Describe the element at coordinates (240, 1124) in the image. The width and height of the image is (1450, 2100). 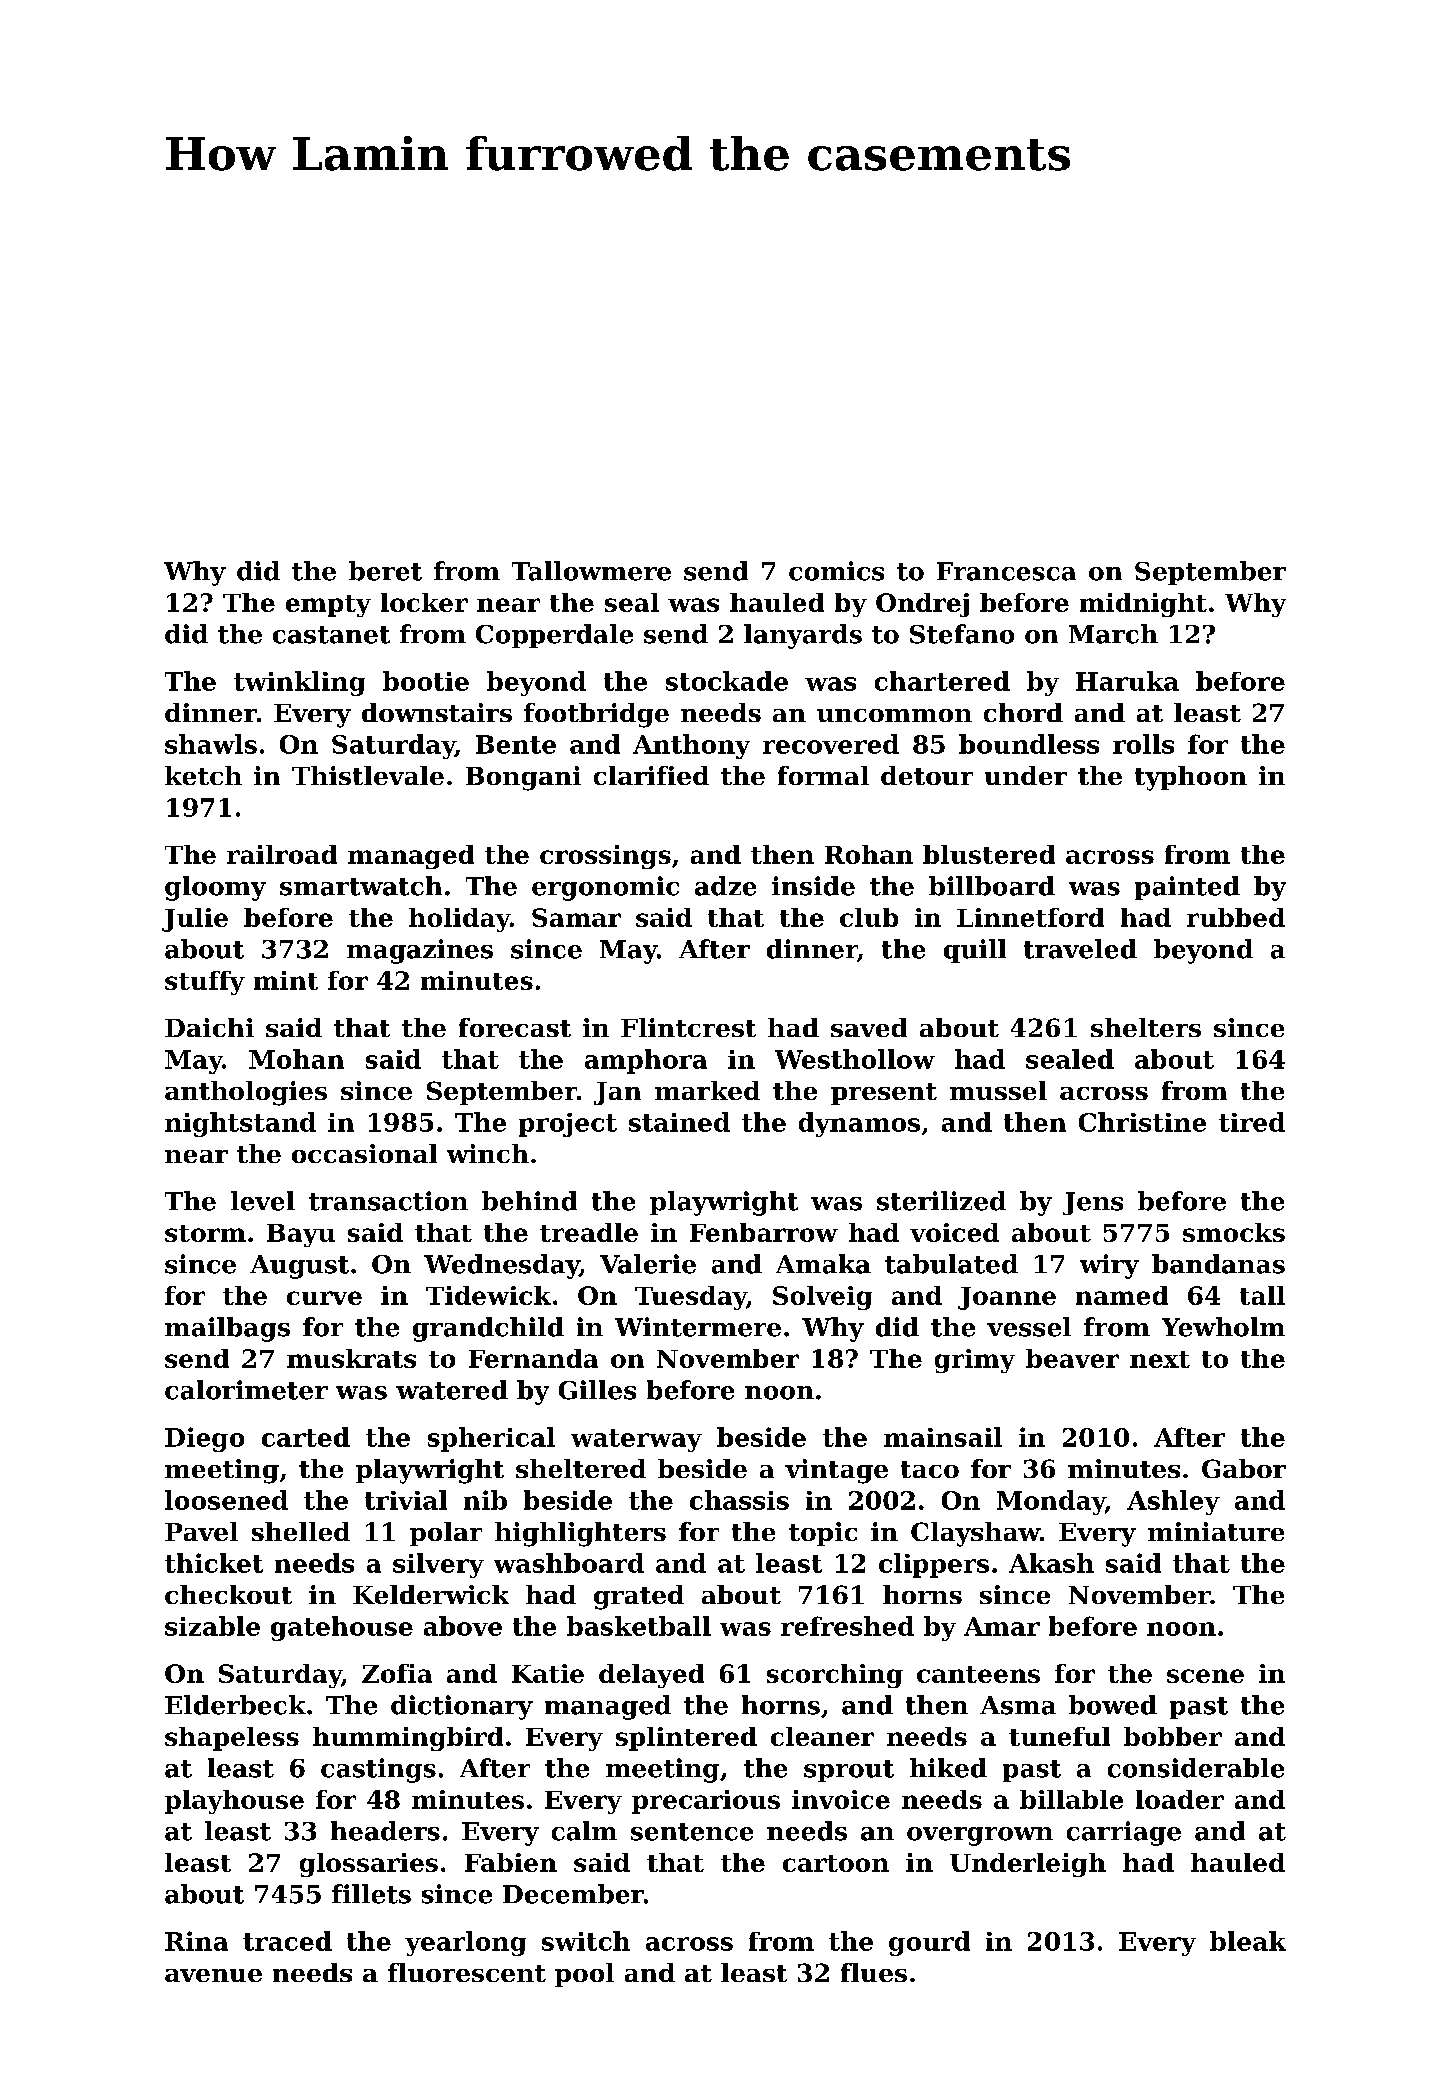
I see `nightstand` at that location.
